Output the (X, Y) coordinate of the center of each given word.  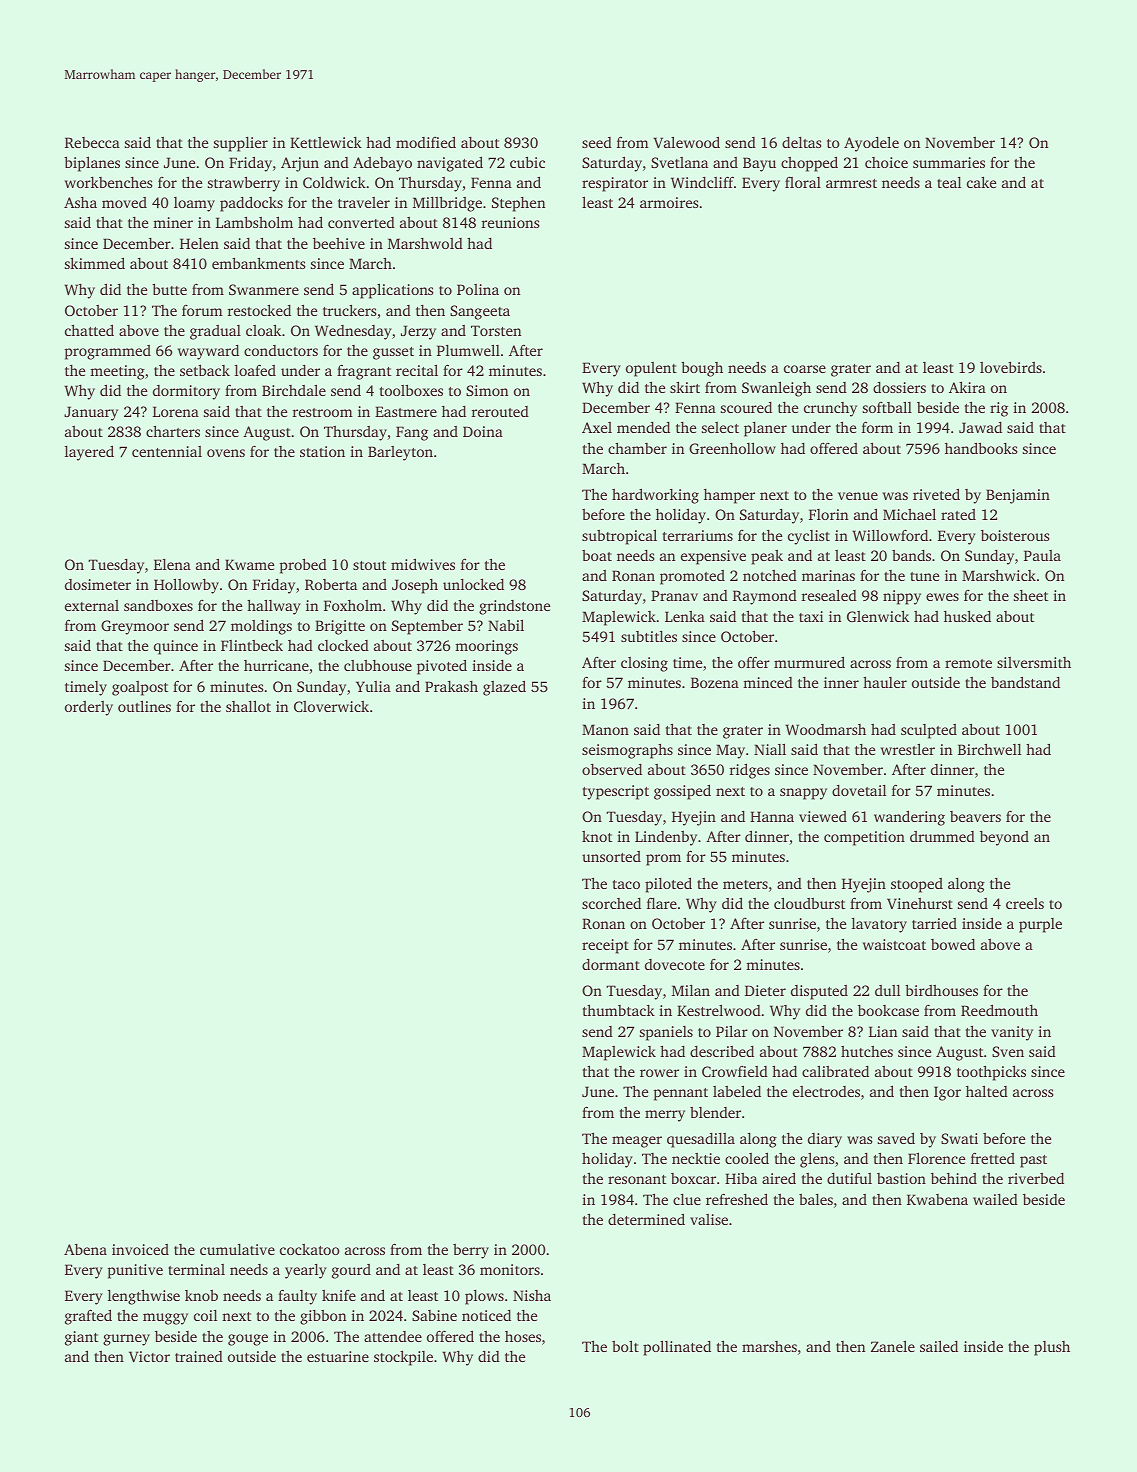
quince (176, 647)
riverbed (1036, 1178)
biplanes (92, 164)
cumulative (237, 1249)
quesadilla (701, 1140)
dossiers (899, 387)
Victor (149, 1356)
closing (644, 664)
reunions (511, 222)
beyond (1004, 838)
